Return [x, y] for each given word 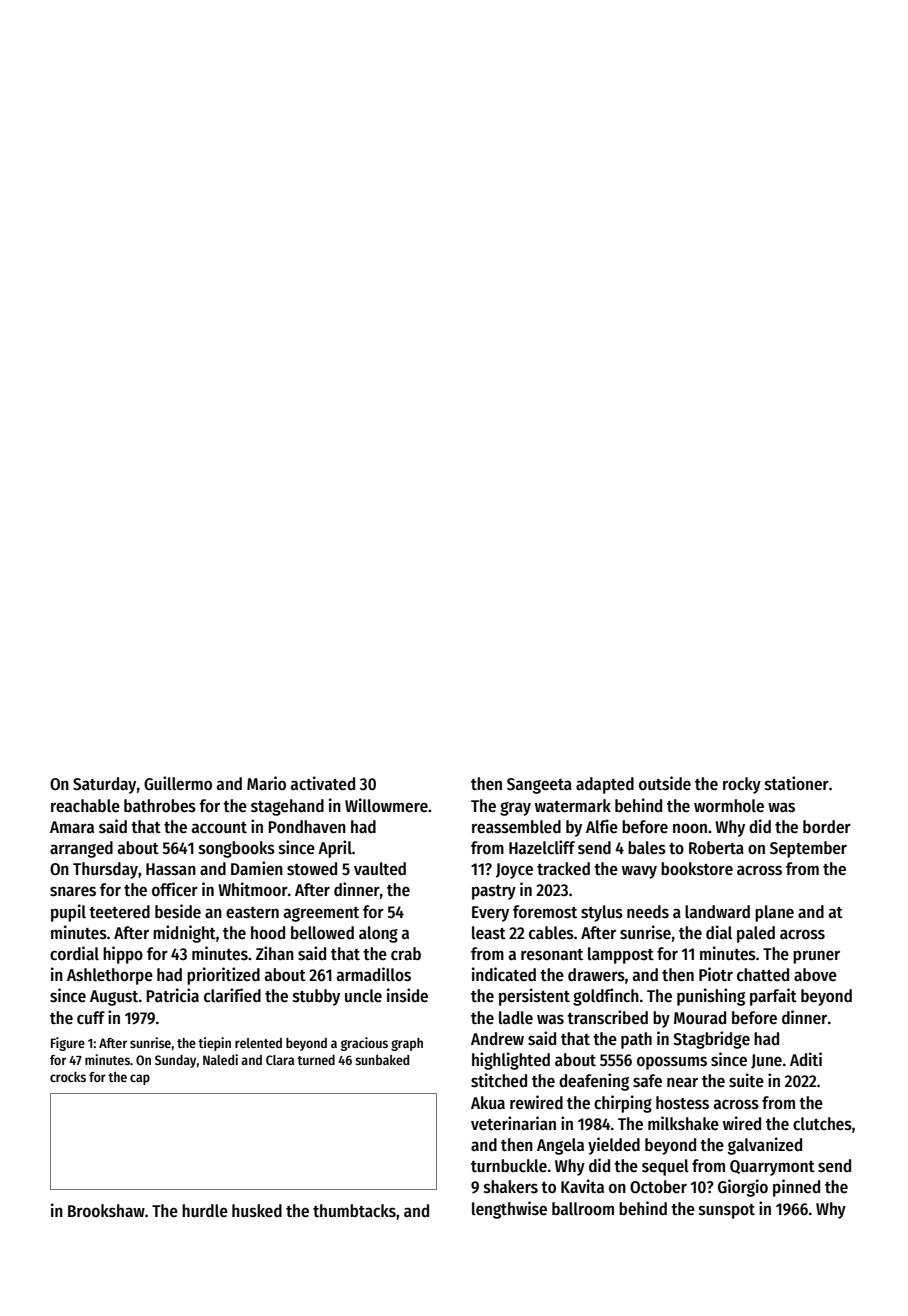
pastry [494, 892]
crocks [68, 1077]
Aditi [806, 1059]
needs [648, 912]
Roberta [716, 847]
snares [73, 891]
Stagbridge [711, 1040]
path [636, 1040]
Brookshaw [106, 1211]
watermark [573, 805]
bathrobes [160, 806]
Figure [68, 1044]
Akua [488, 1102]
